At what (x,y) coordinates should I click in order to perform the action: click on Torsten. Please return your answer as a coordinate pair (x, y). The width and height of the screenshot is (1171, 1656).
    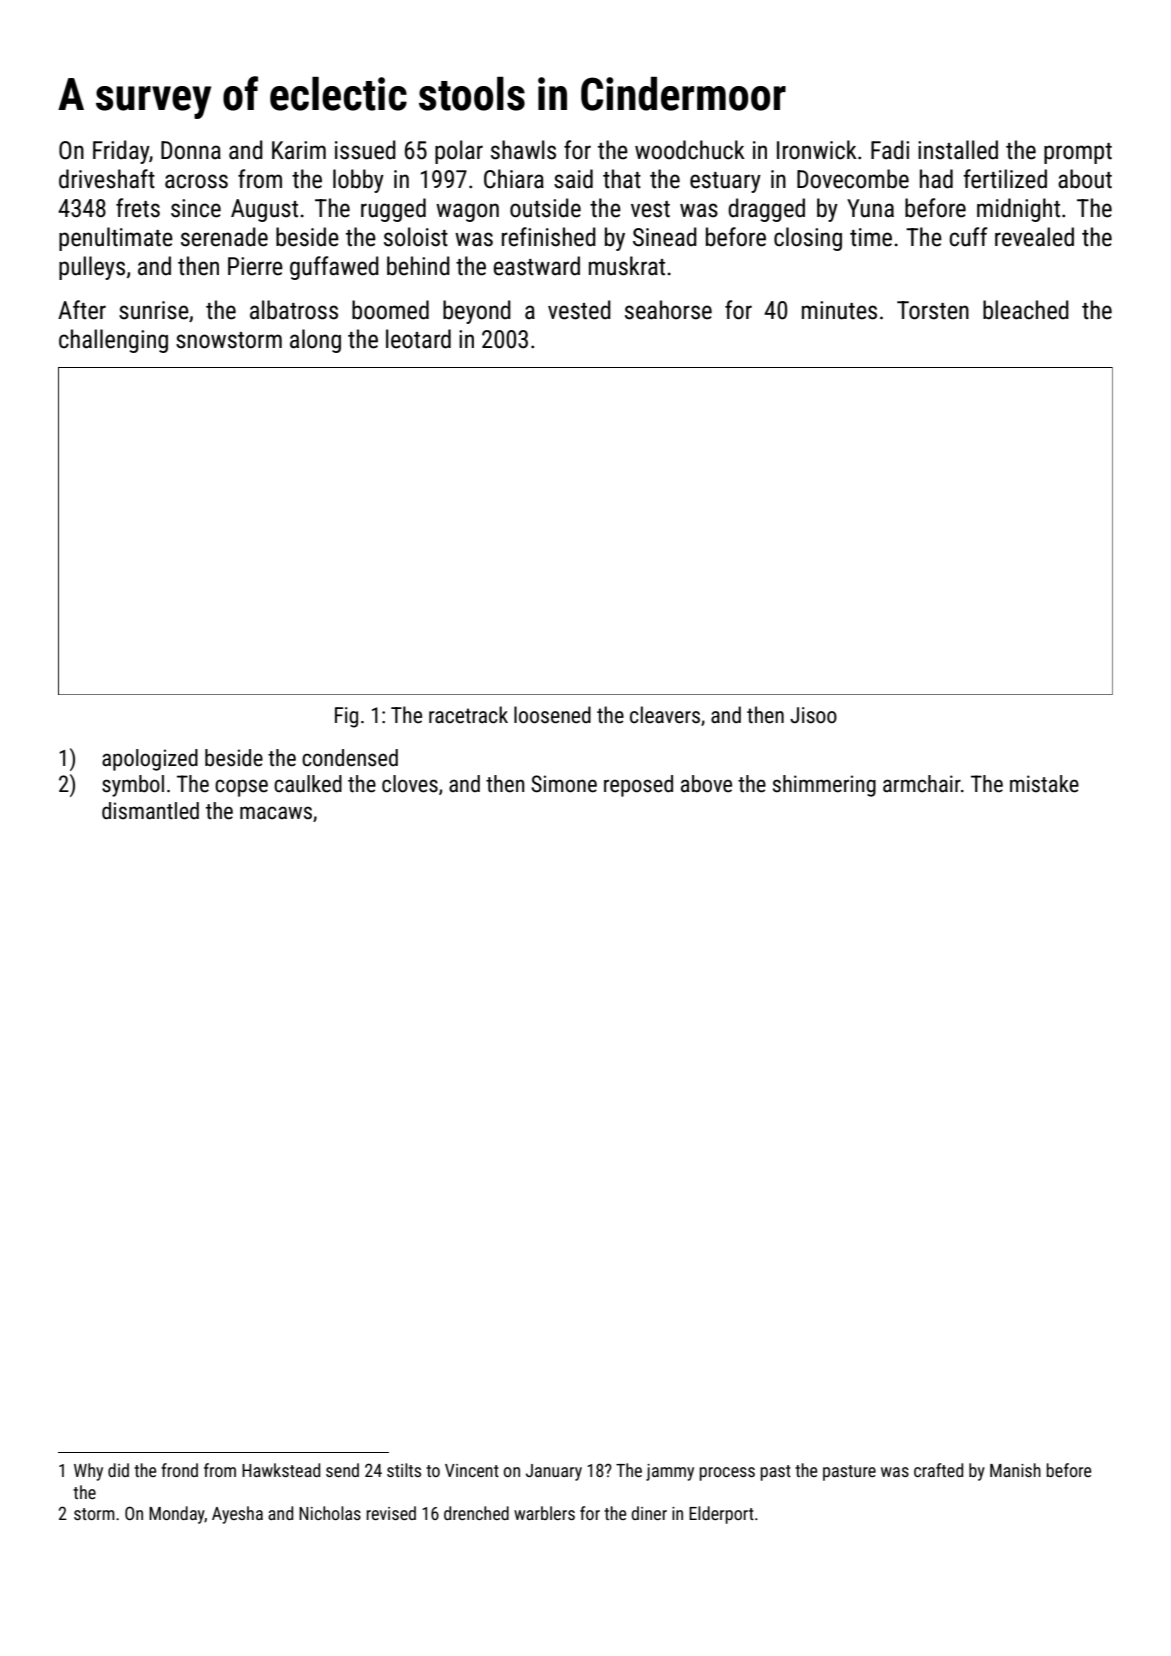
    Looking at the image, I should click on (933, 310).
